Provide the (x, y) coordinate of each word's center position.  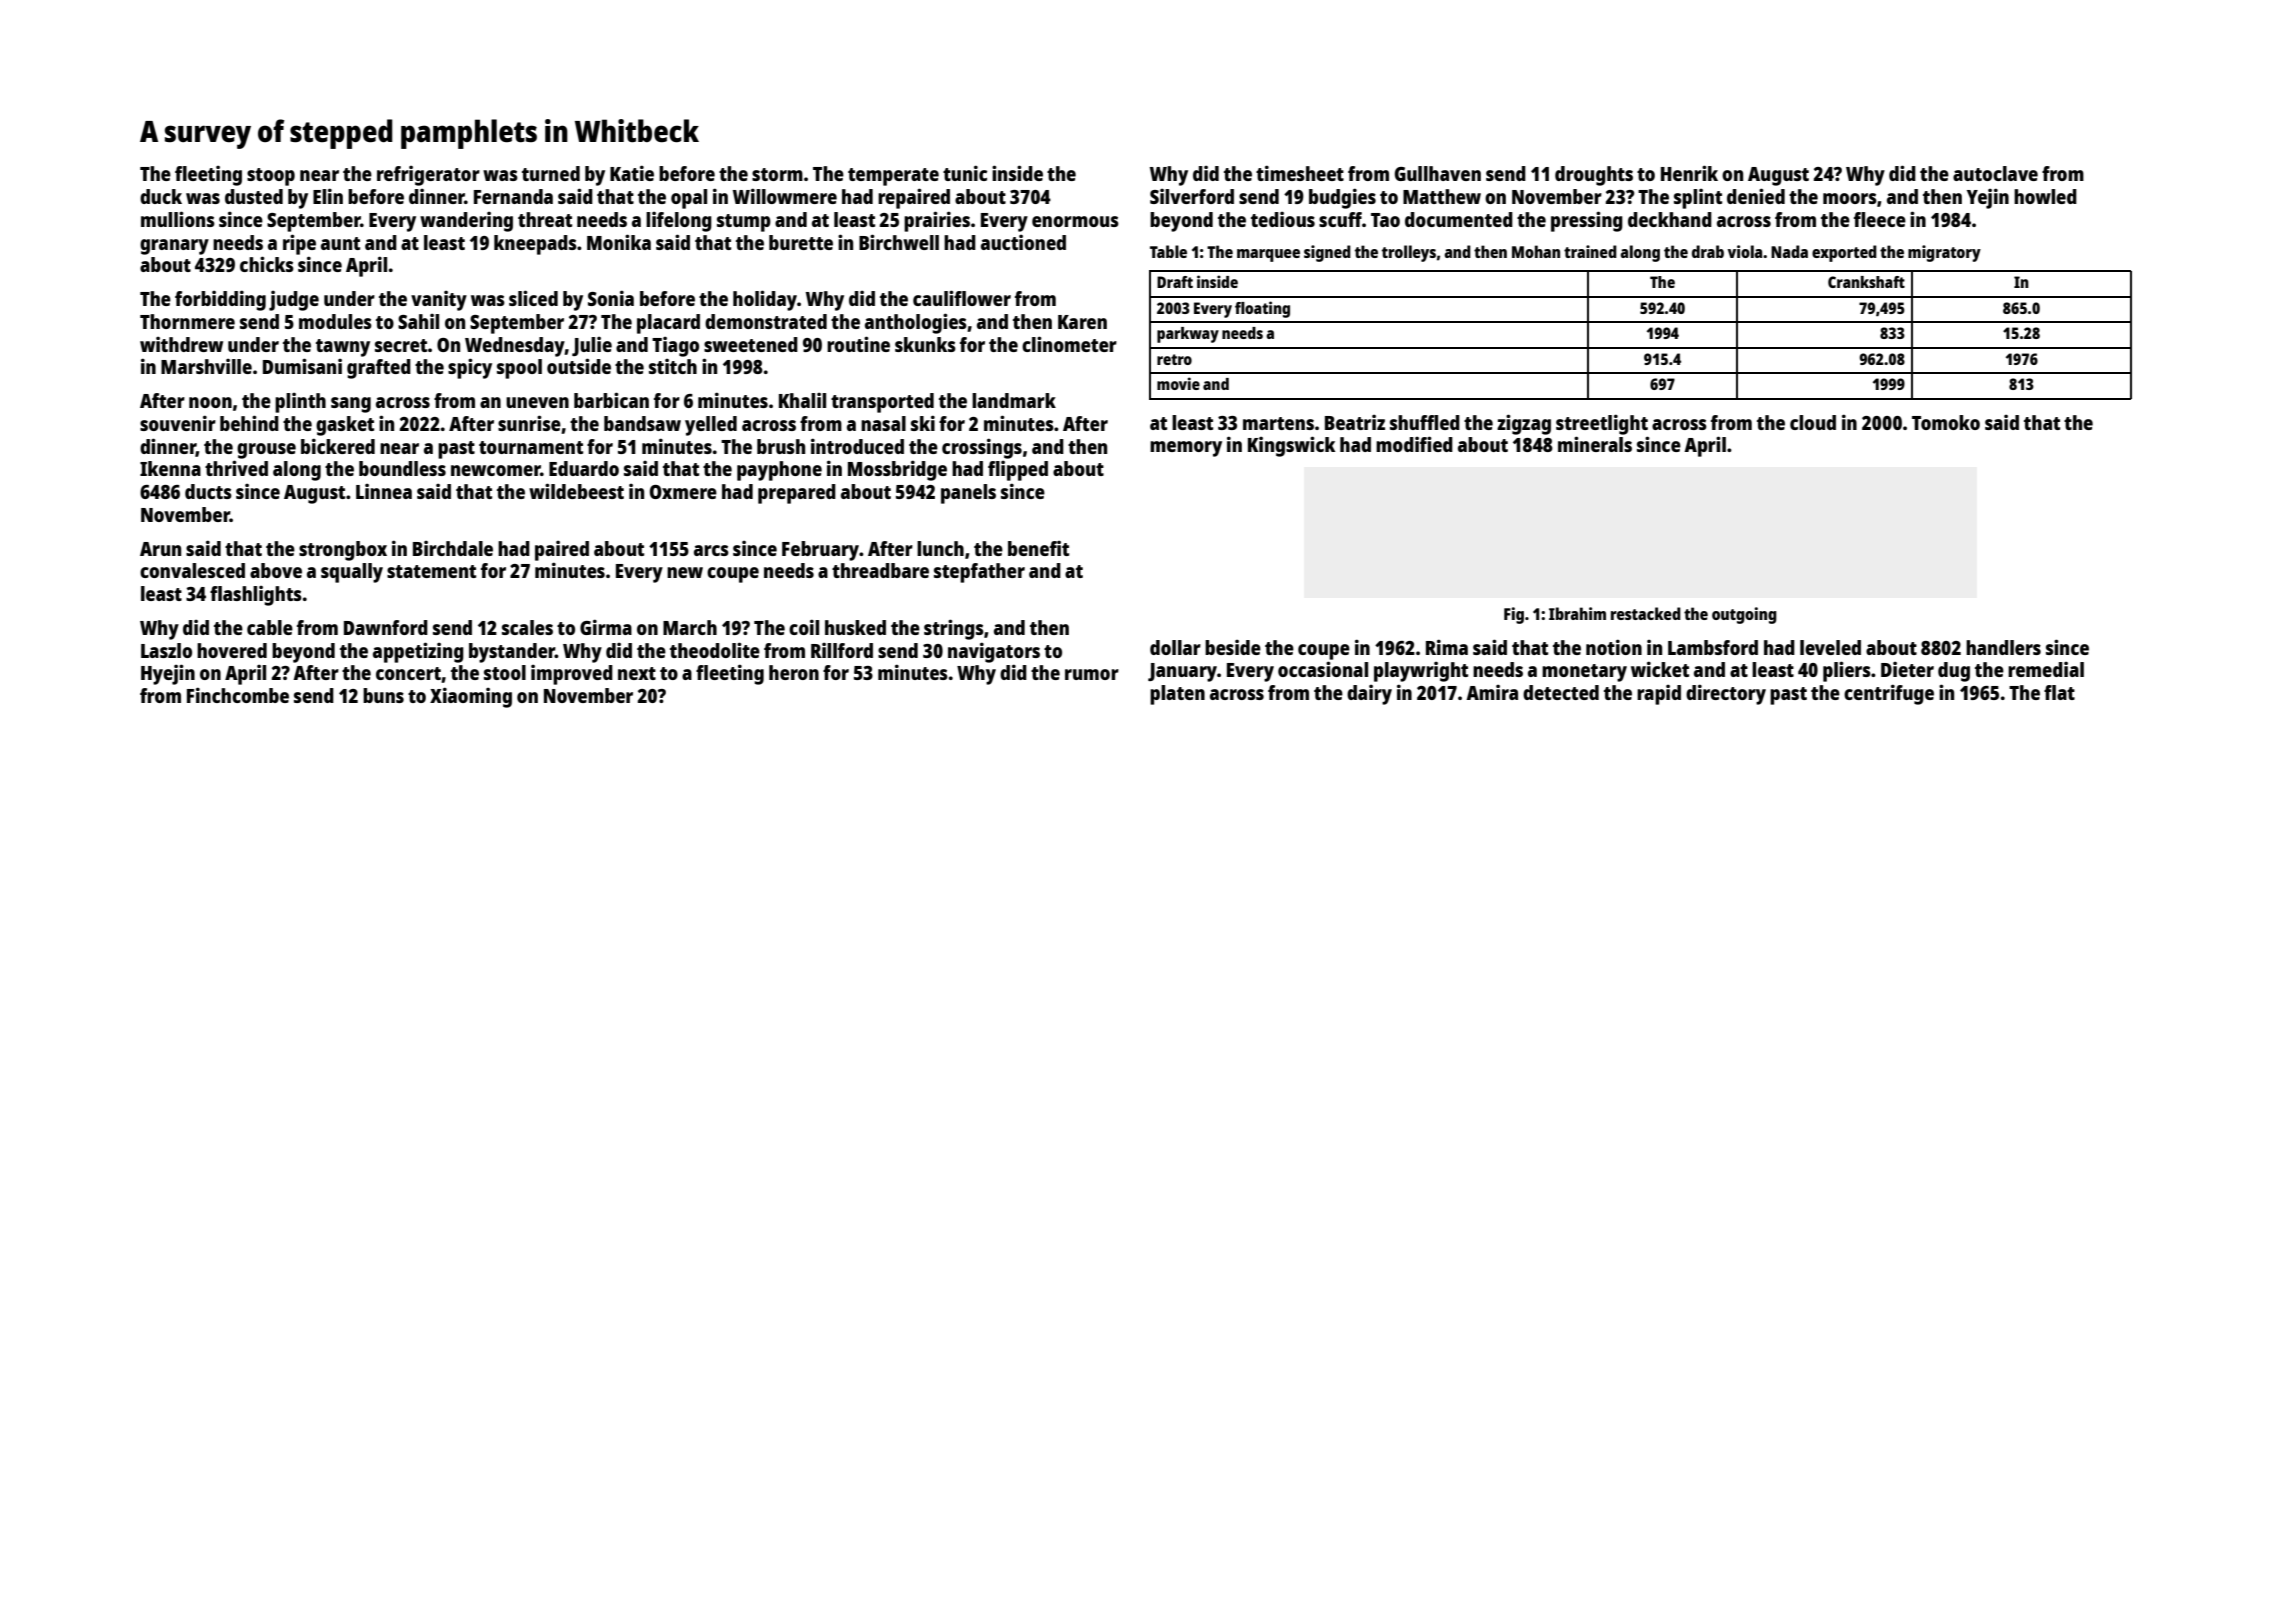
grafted (379, 369)
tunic (965, 173)
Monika (619, 242)
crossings (982, 448)
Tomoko (1946, 422)
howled (2045, 196)
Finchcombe (238, 695)
